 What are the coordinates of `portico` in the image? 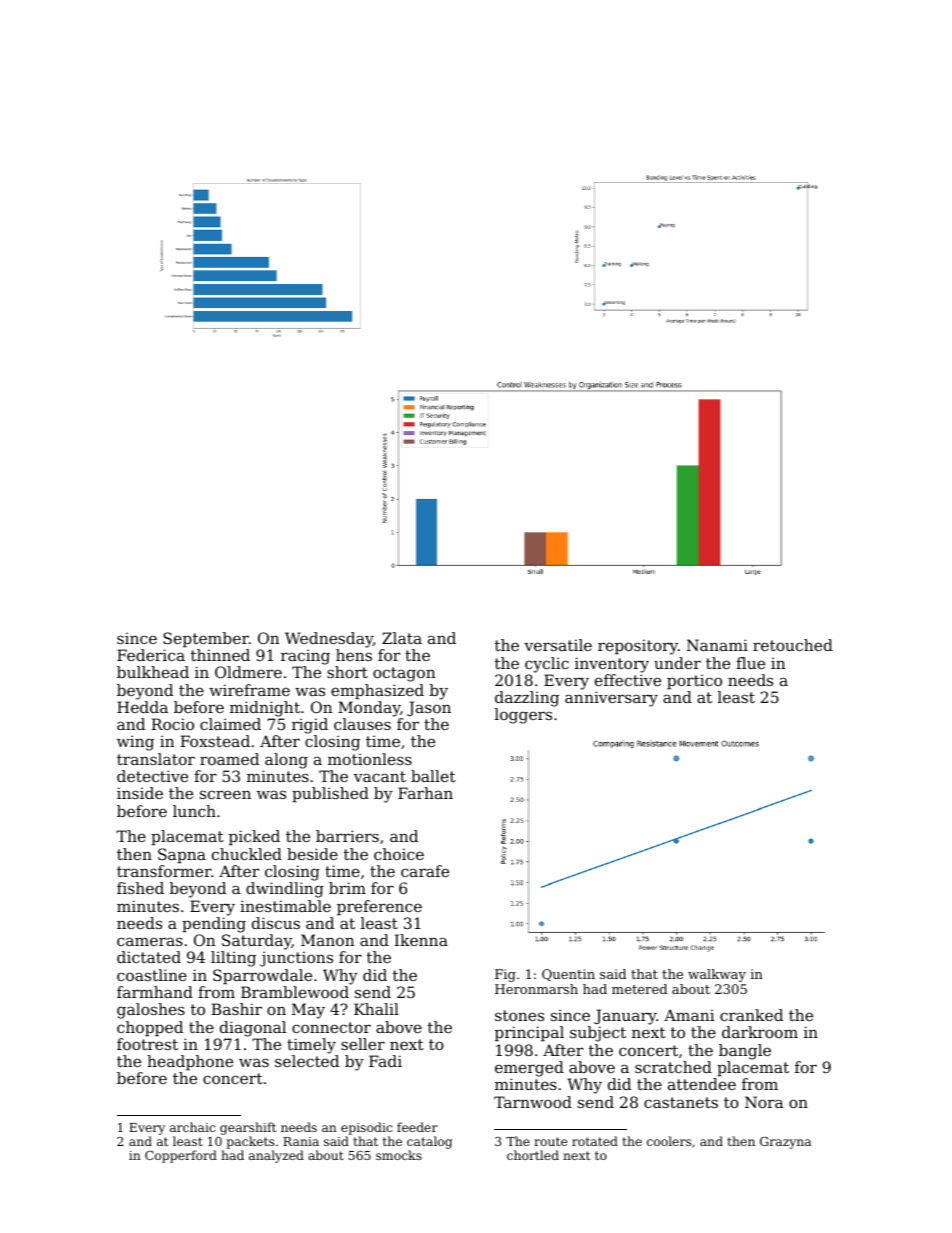 It's located at (694, 681).
